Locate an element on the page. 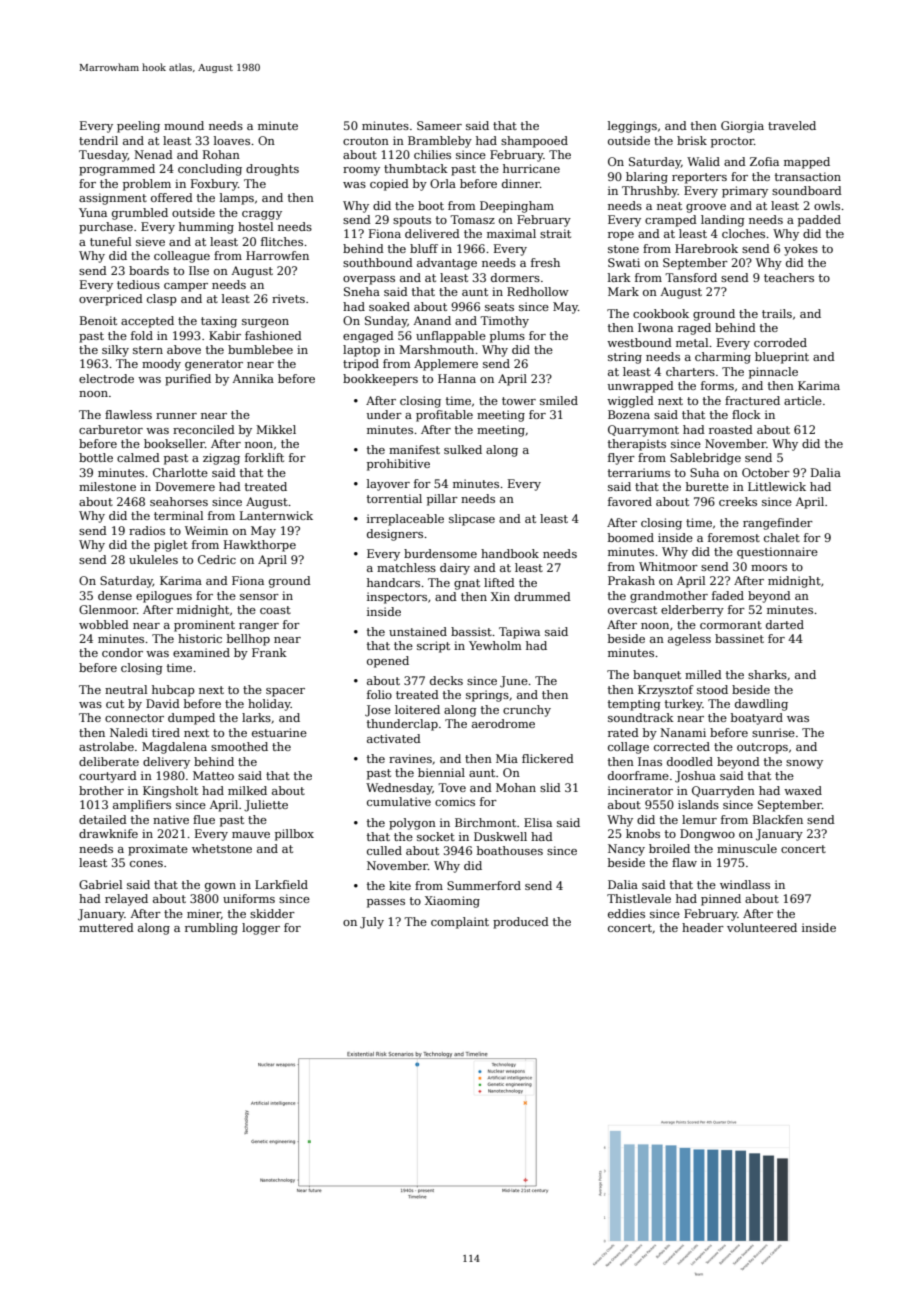 This document has height=1308, width=924. ukuleles is located at coordinates (153, 559).
